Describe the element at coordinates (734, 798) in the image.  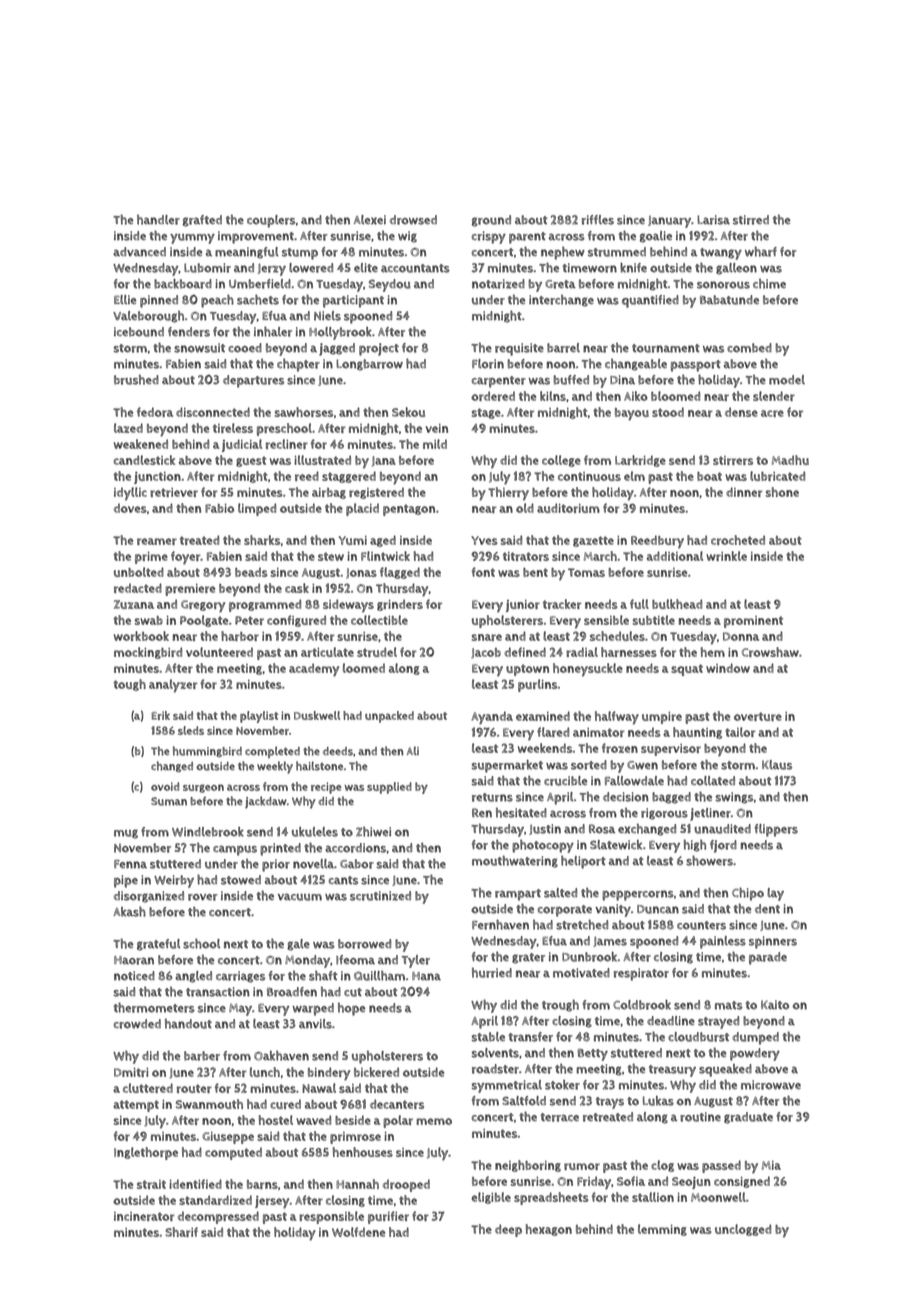
I see `swings` at that location.
